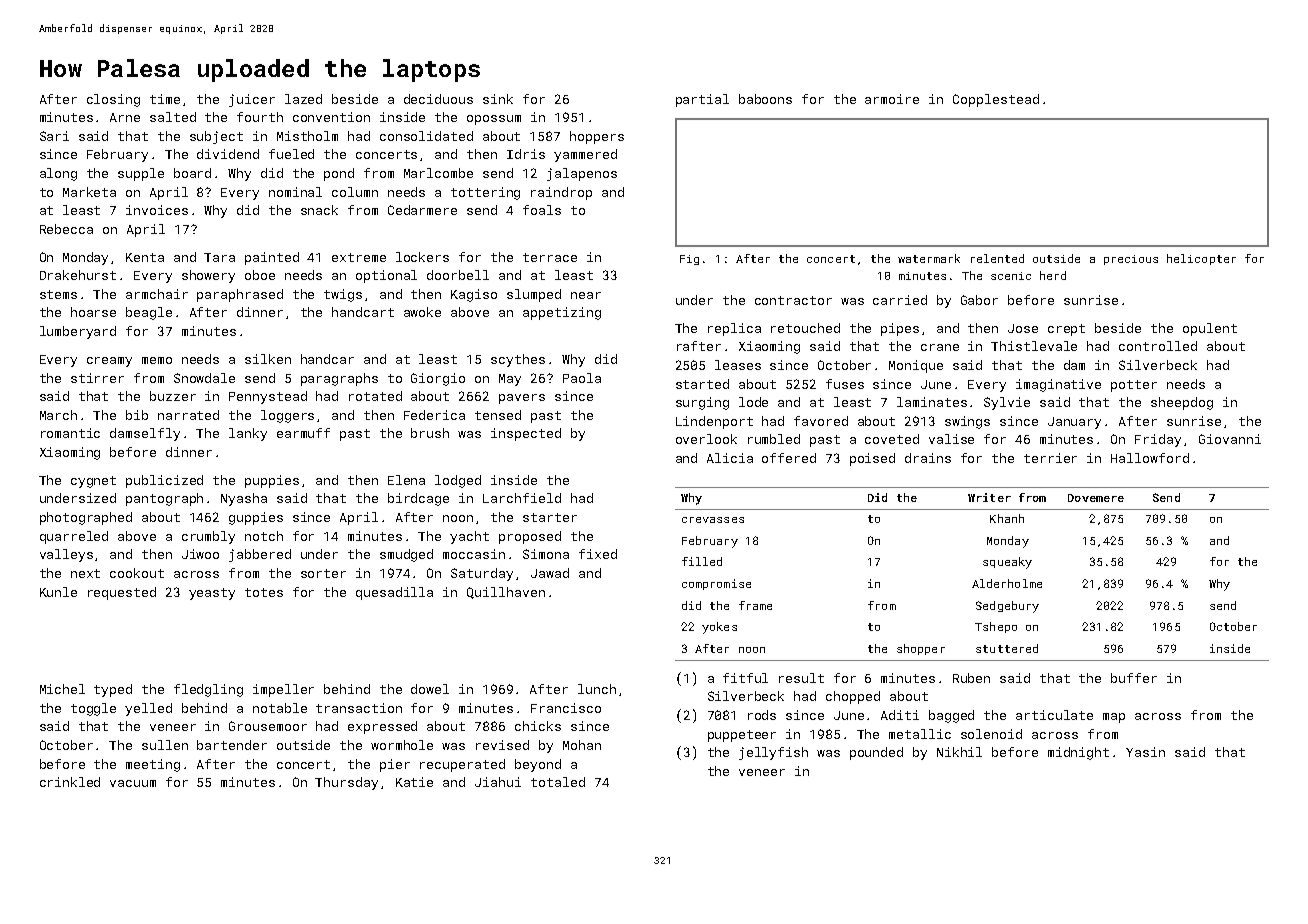 The image size is (1308, 924). I want to click on Mistholm, so click(307, 136).
